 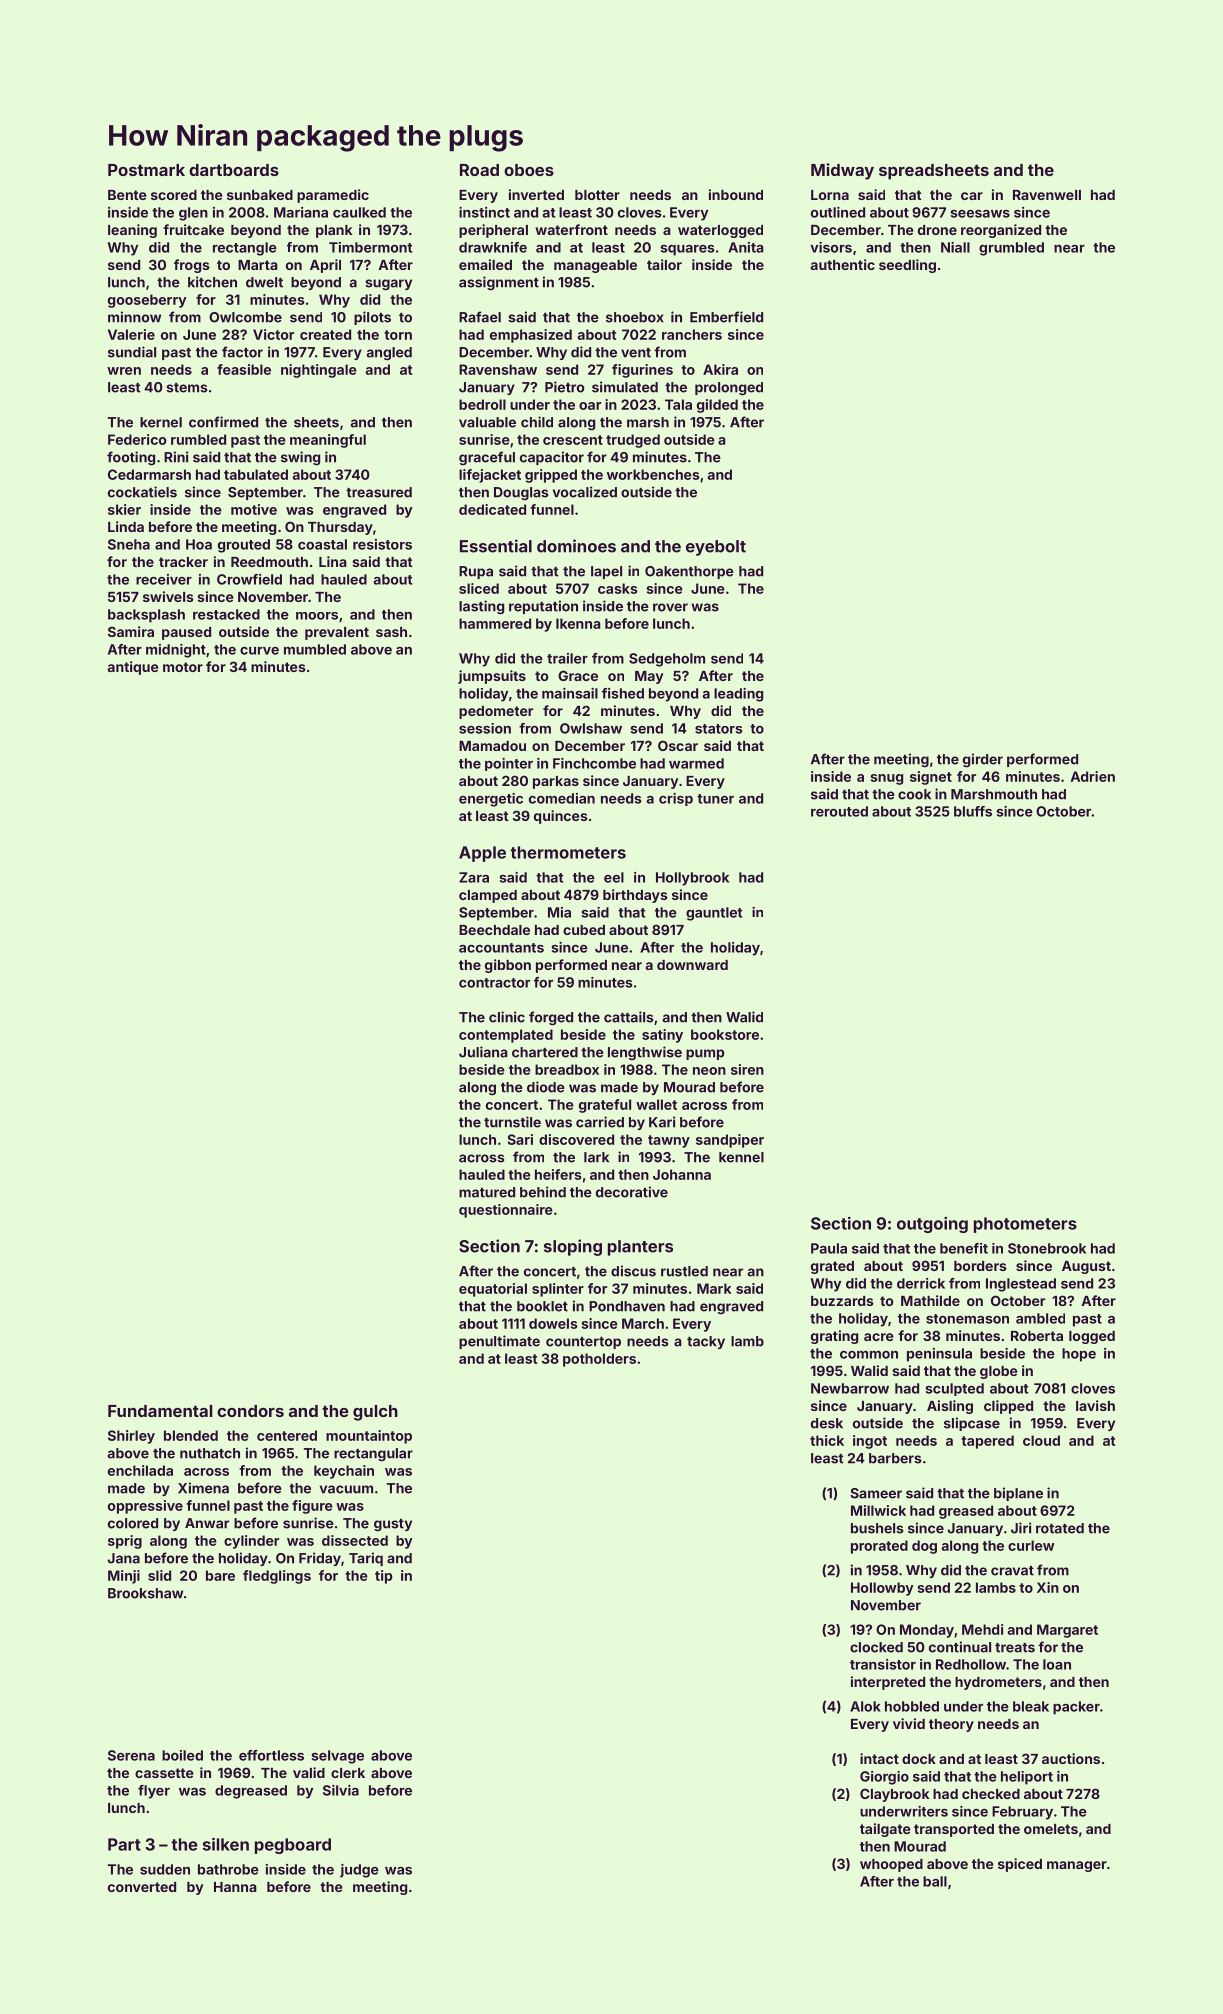 What do you see at coordinates (487, 1192) in the page?
I see `matured` at bounding box center [487, 1192].
